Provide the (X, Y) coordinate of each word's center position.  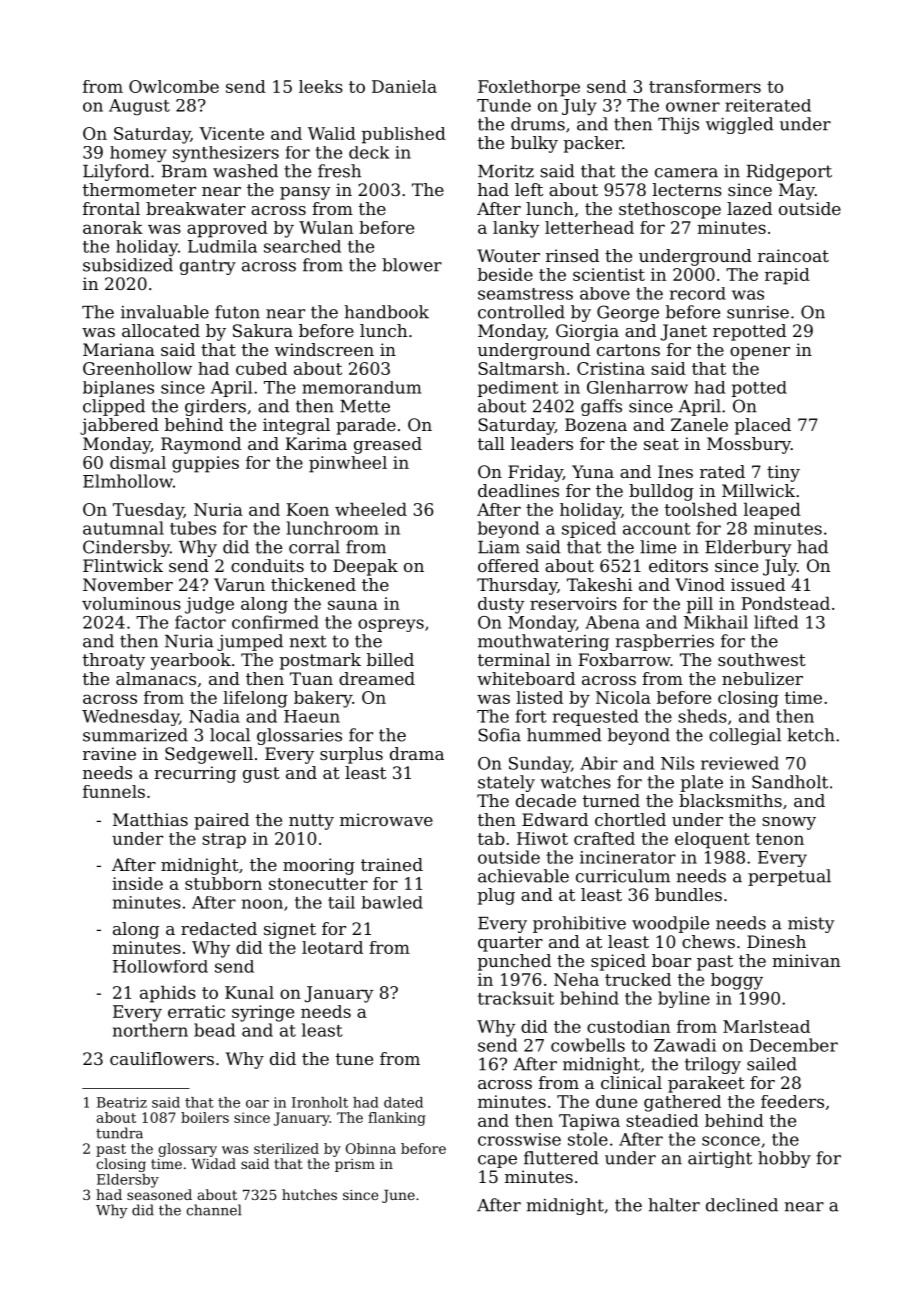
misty (811, 925)
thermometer (139, 189)
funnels (114, 791)
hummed (564, 735)
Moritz (506, 171)
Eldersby (128, 1181)
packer (593, 144)
